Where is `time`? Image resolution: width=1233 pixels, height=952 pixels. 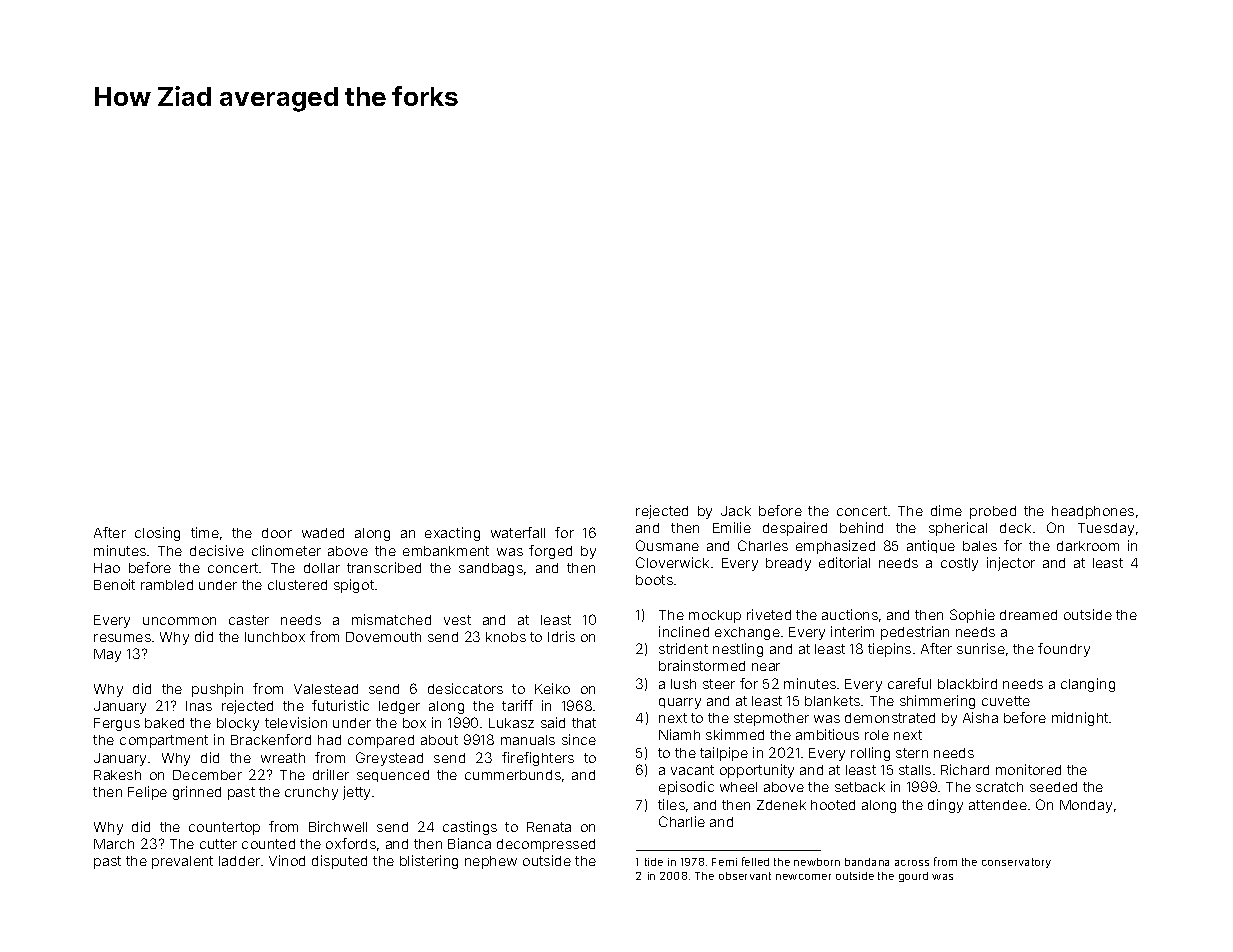
time is located at coordinates (205, 532).
